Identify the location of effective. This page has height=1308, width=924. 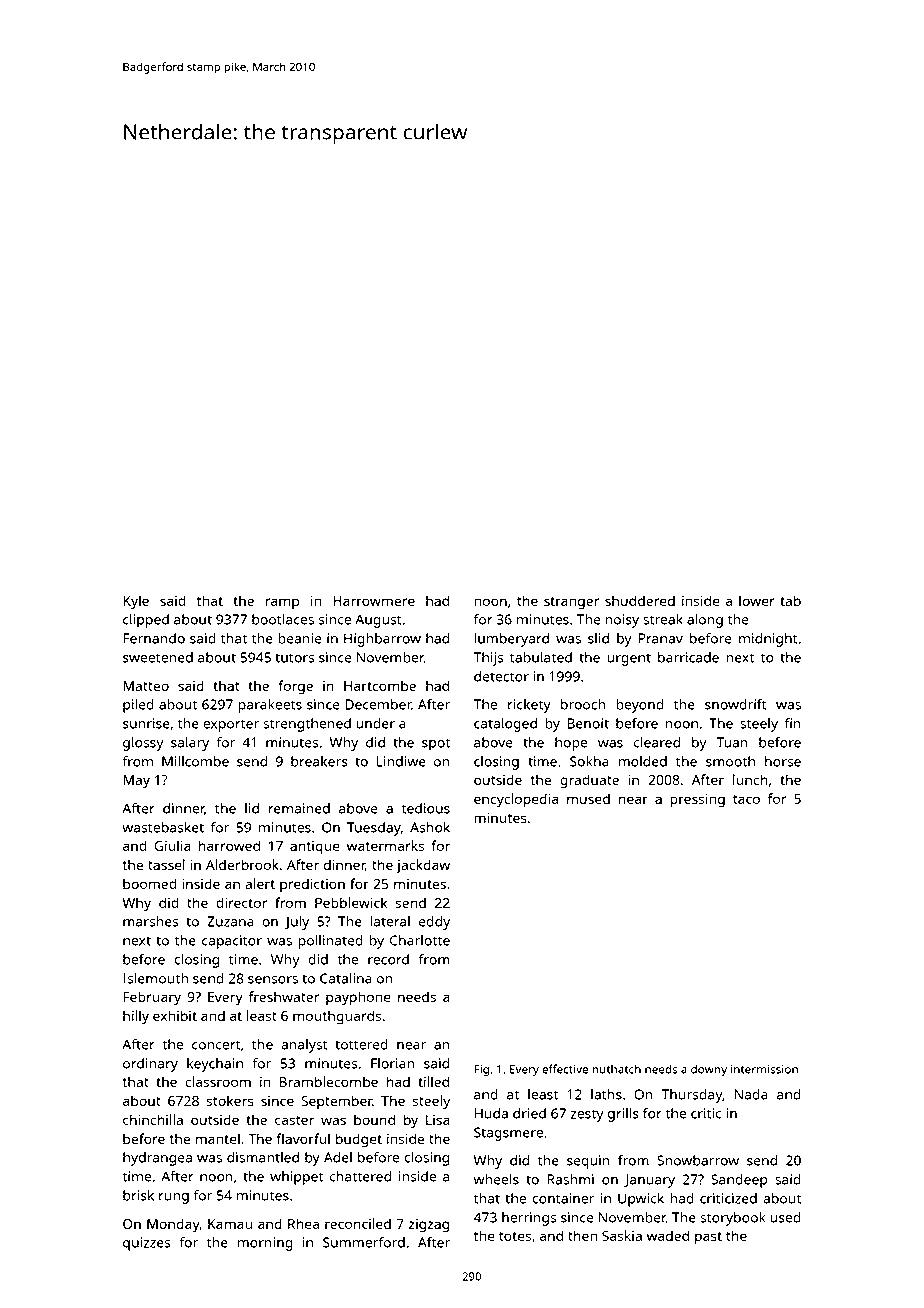
(565, 1069).
